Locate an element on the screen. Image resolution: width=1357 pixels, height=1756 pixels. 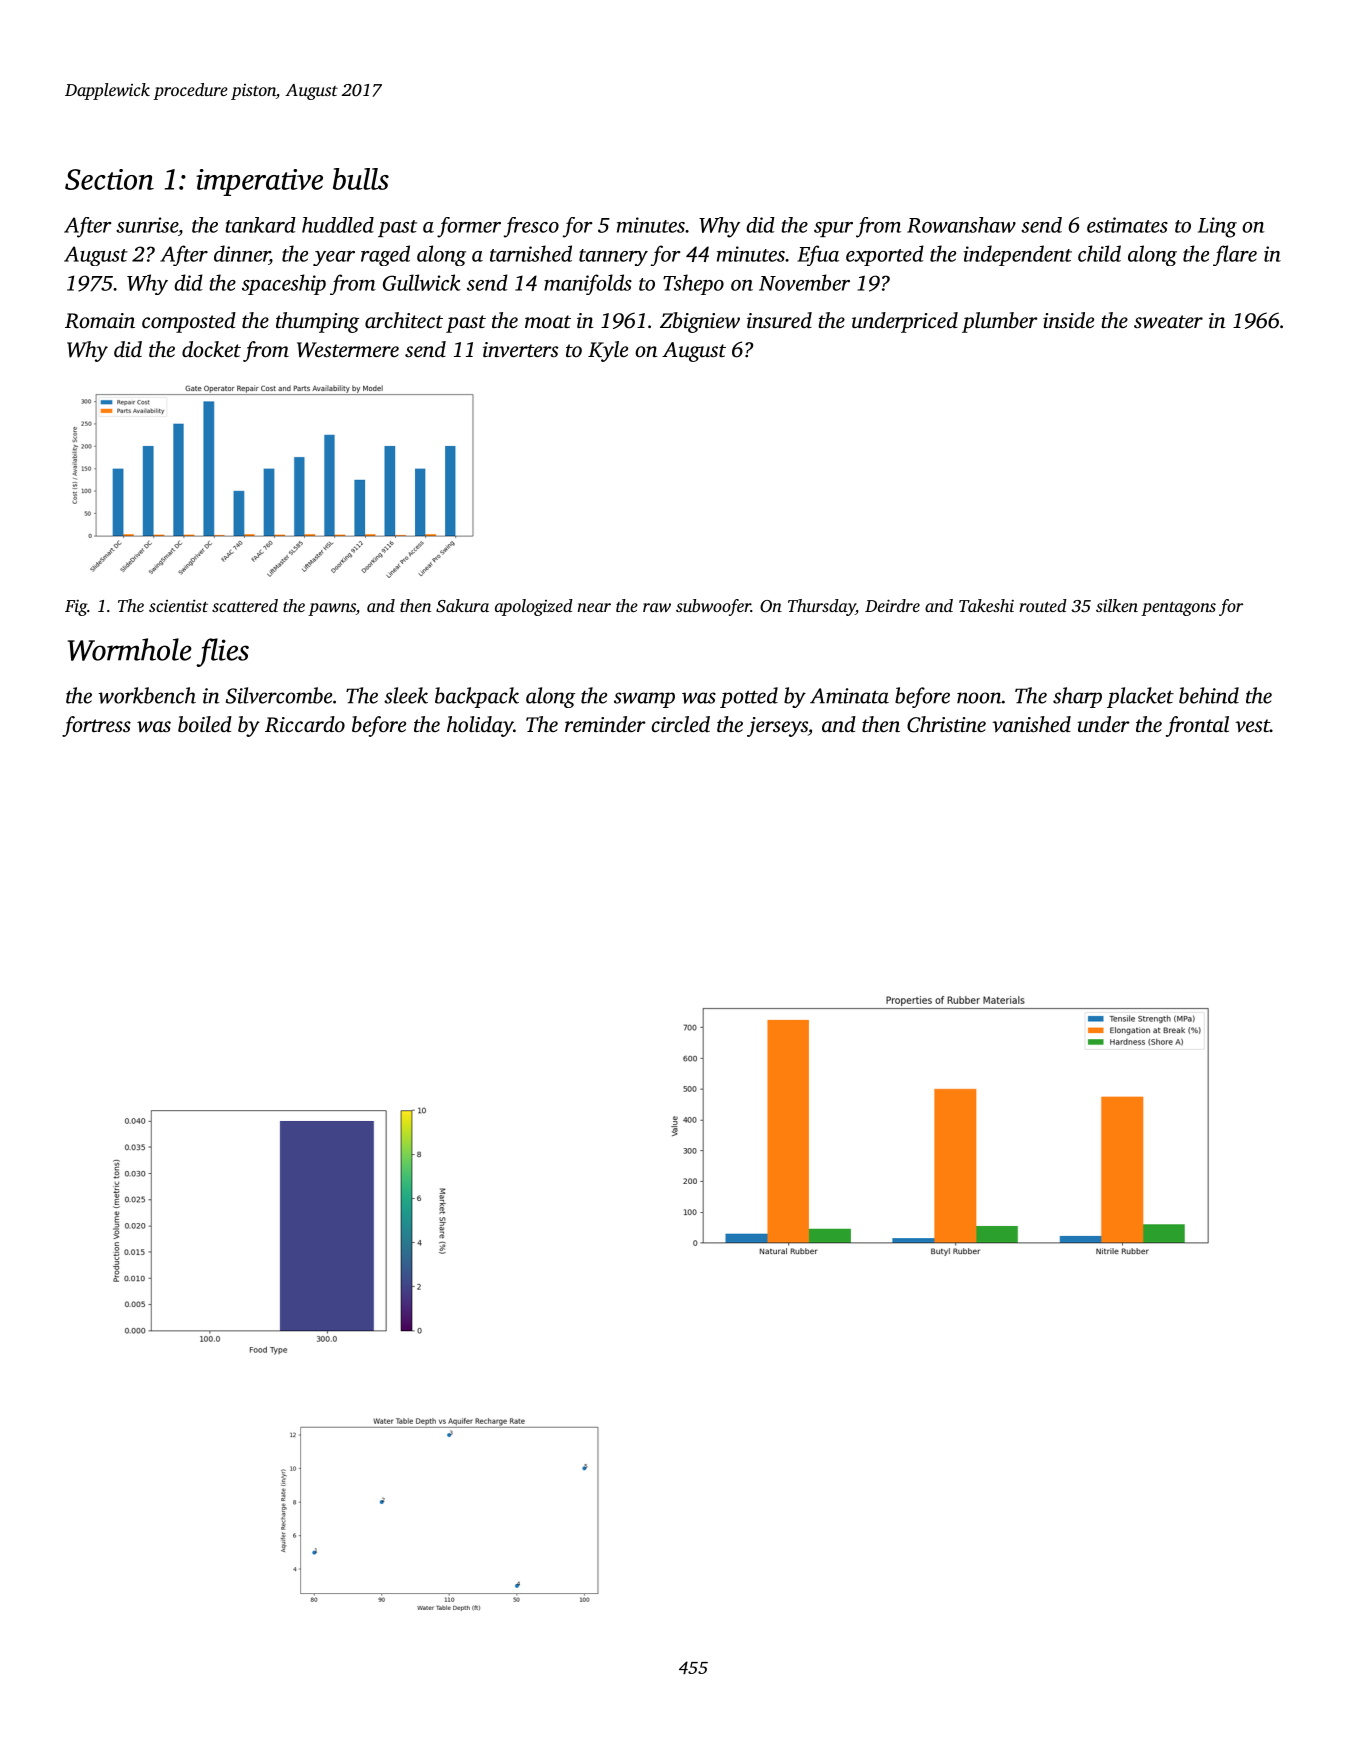
bulls is located at coordinates (361, 179).
